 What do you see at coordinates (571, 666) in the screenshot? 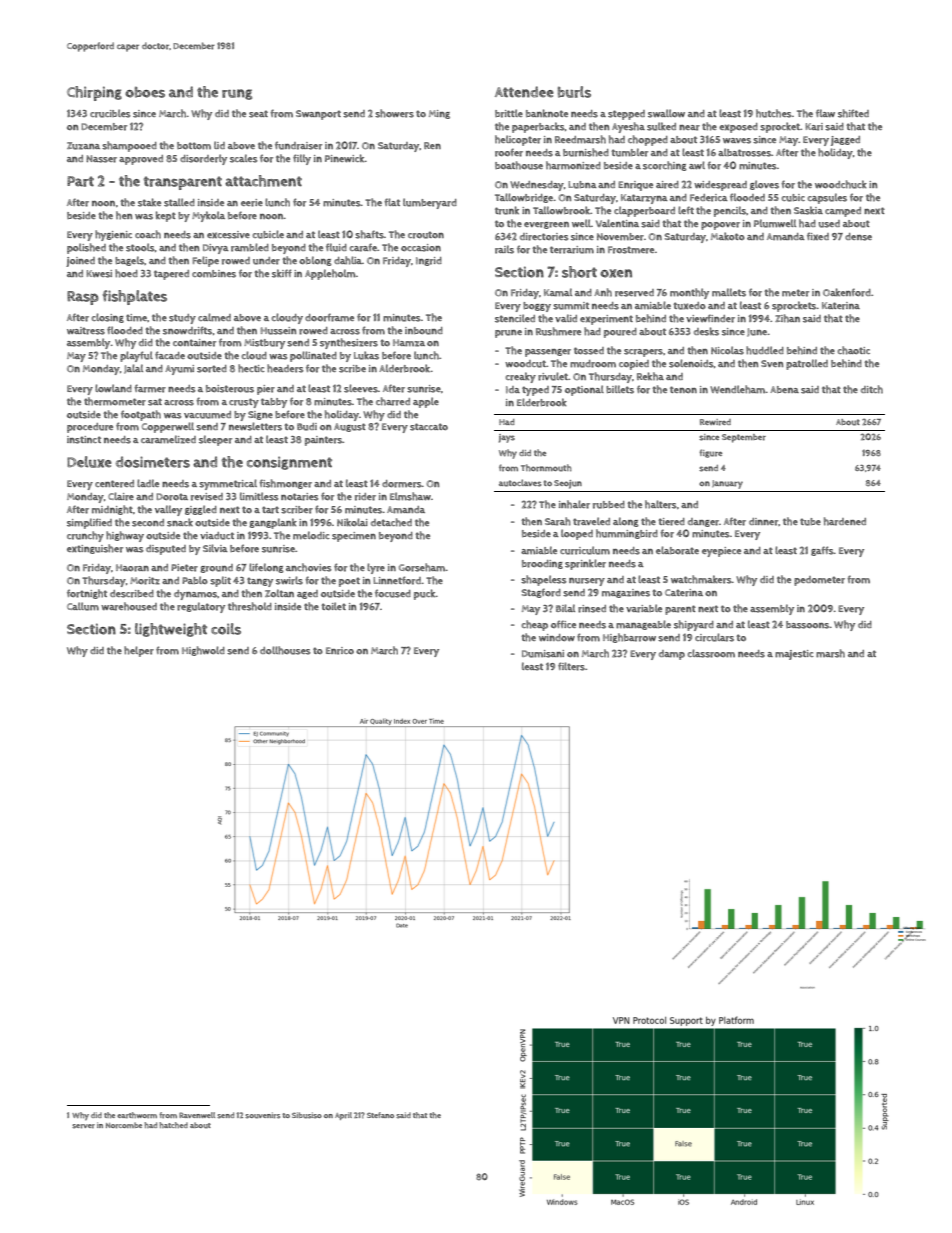
I see `filters` at bounding box center [571, 666].
